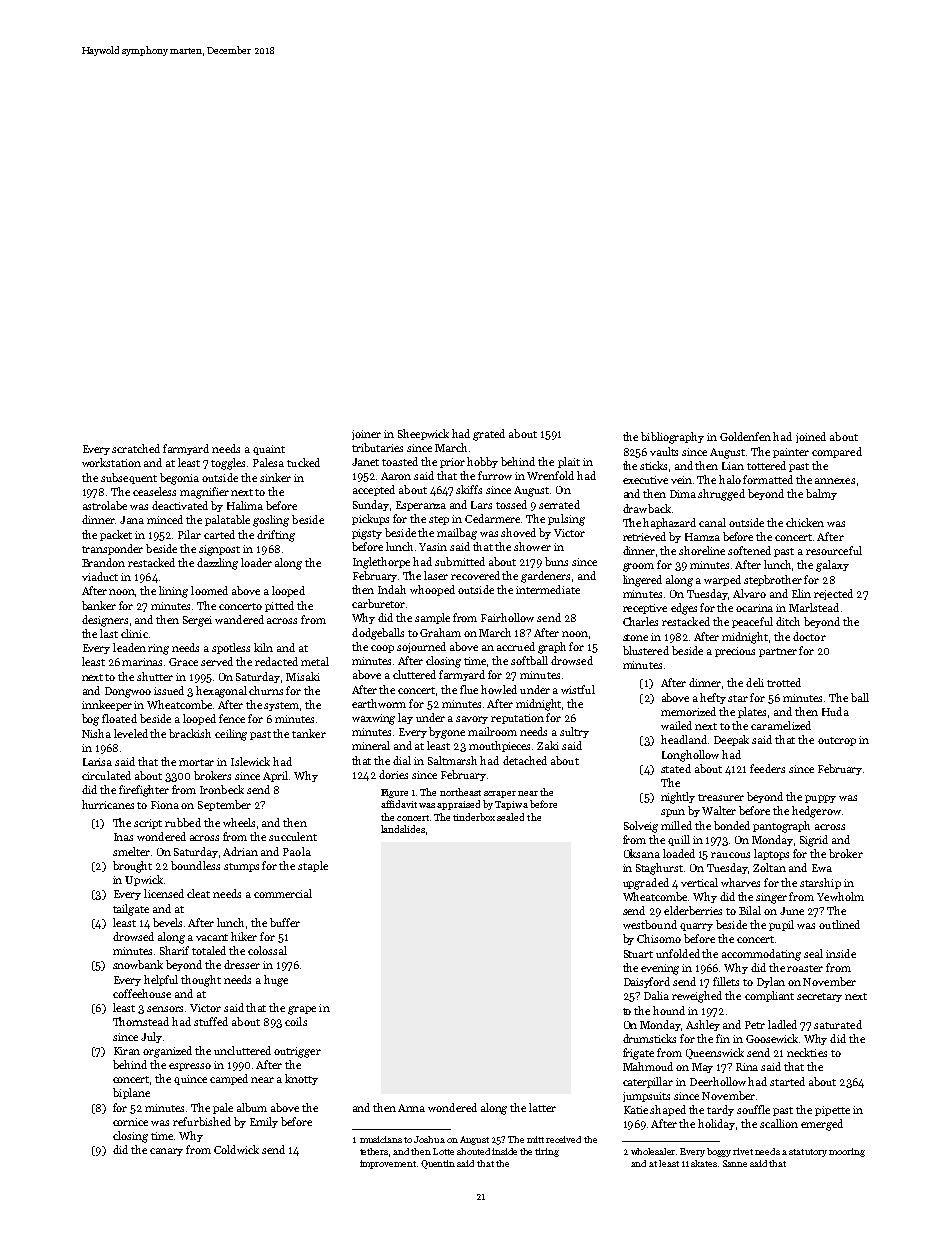  What do you see at coordinates (822, 868) in the screenshot?
I see `Ewa` at bounding box center [822, 868].
